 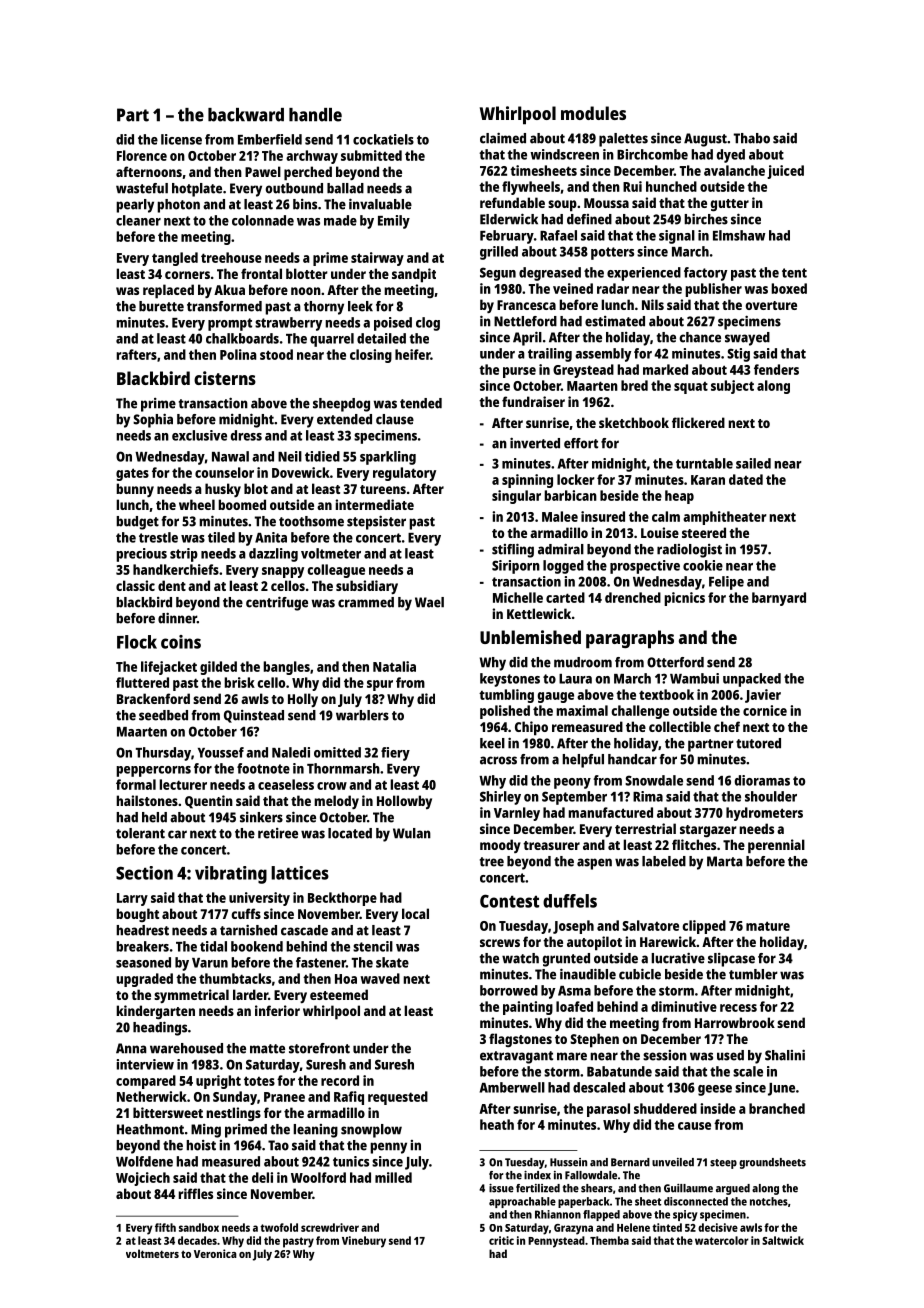 What do you see at coordinates (395, 419) in the screenshot?
I see `clause` at bounding box center [395, 419].
